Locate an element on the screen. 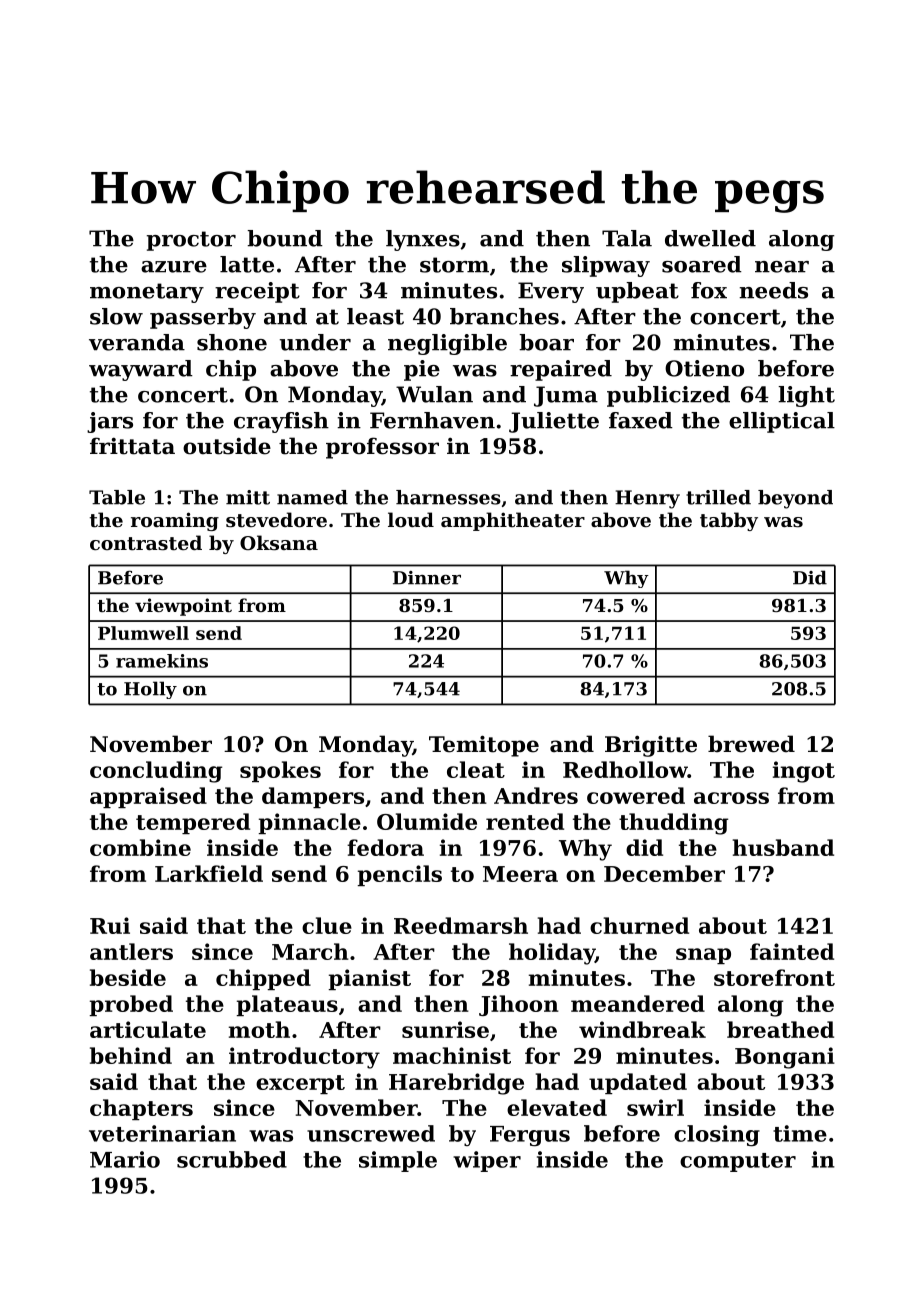 The height and width of the screenshot is (1311, 924). Harebridge is located at coordinates (456, 1084).
